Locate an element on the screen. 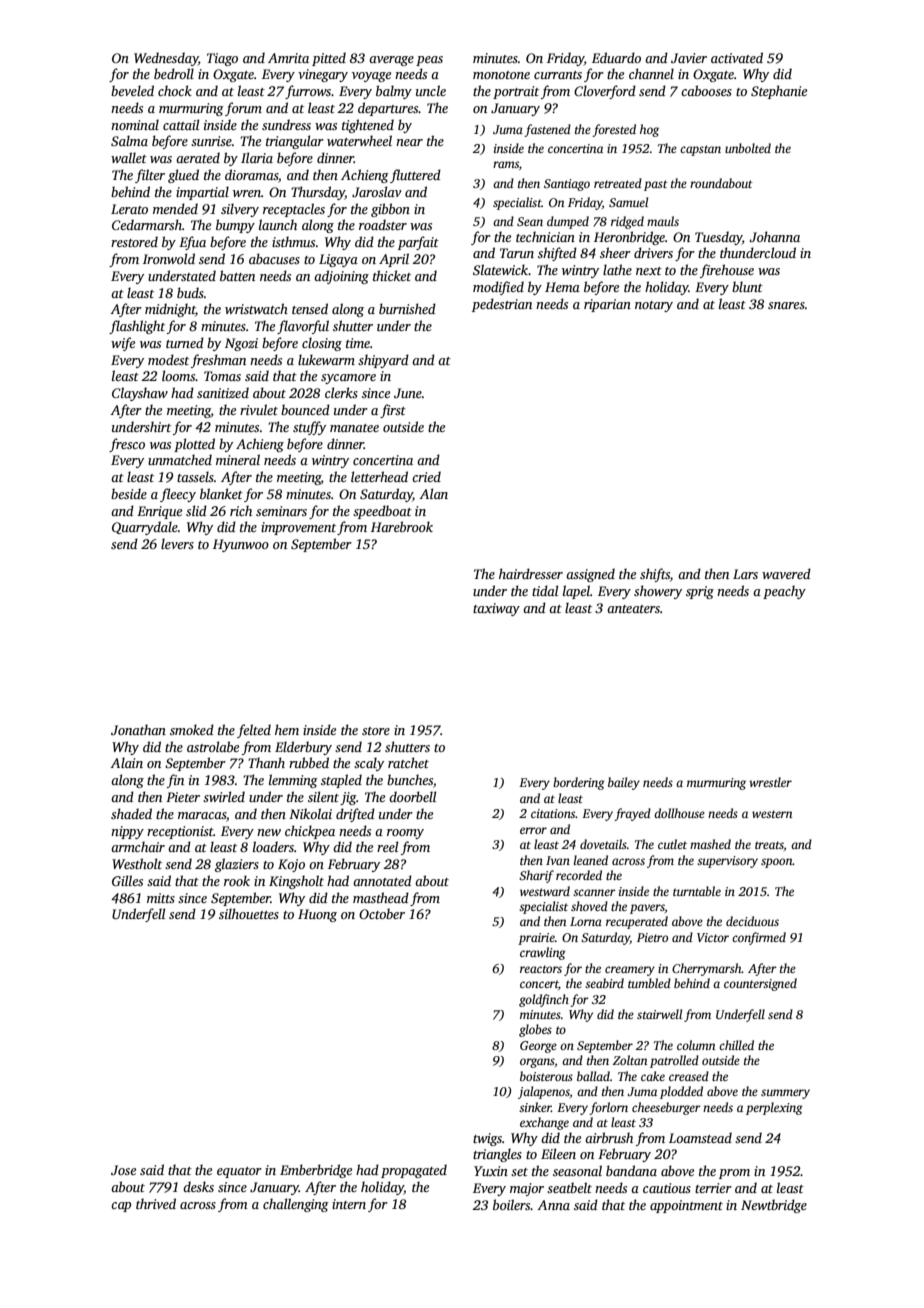  equator is located at coordinates (239, 1172).
